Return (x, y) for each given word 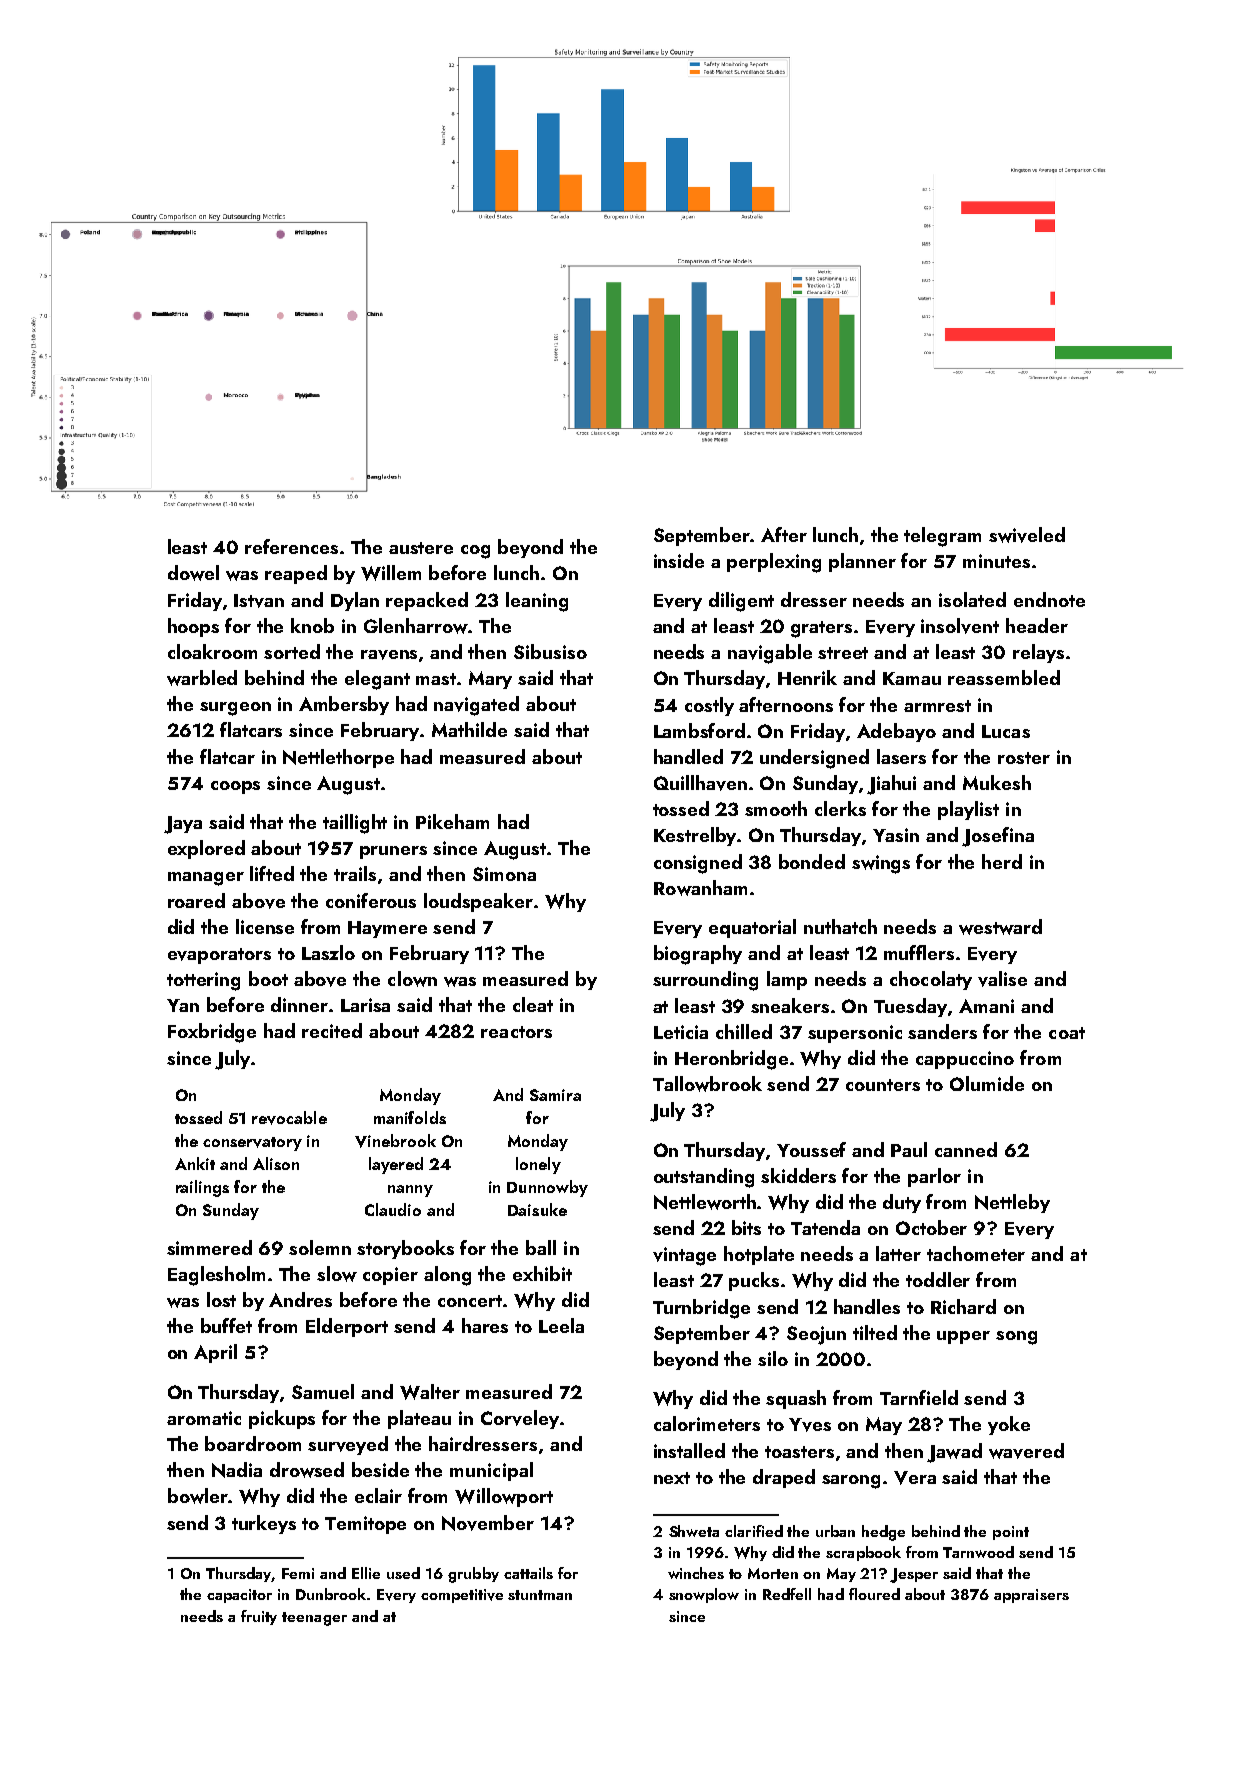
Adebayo (896, 732)
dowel (193, 573)
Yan (183, 1005)
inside (679, 560)
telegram (942, 537)
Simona (504, 874)
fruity (259, 1617)
